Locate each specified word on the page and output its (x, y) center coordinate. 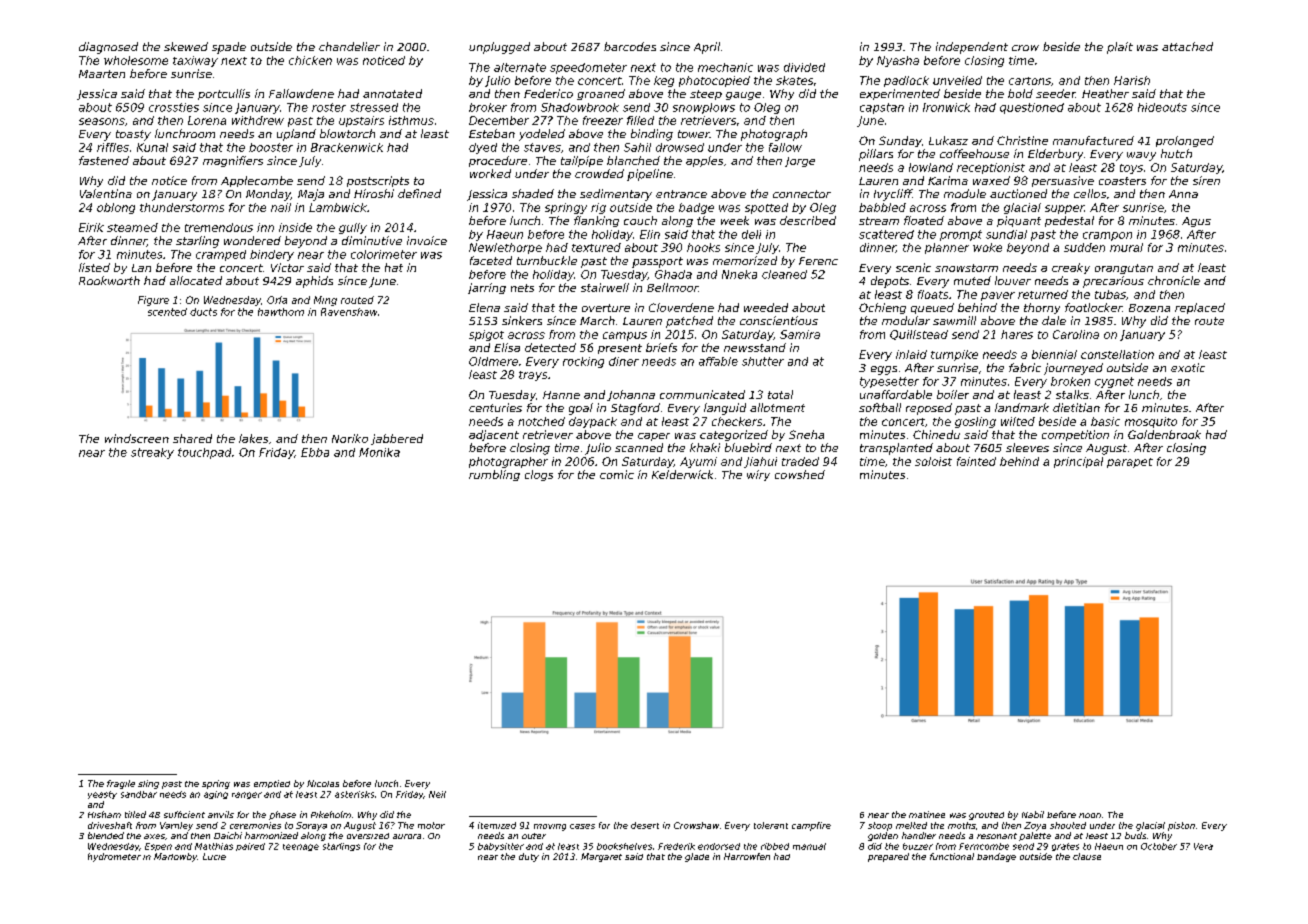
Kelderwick (682, 474)
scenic (913, 267)
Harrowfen (747, 856)
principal (1078, 462)
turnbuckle (547, 260)
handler (919, 835)
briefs (661, 347)
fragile (121, 784)
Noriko (350, 438)
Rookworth (109, 280)
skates (794, 80)
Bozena (1149, 308)
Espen (158, 847)
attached (1187, 46)
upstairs (361, 121)
